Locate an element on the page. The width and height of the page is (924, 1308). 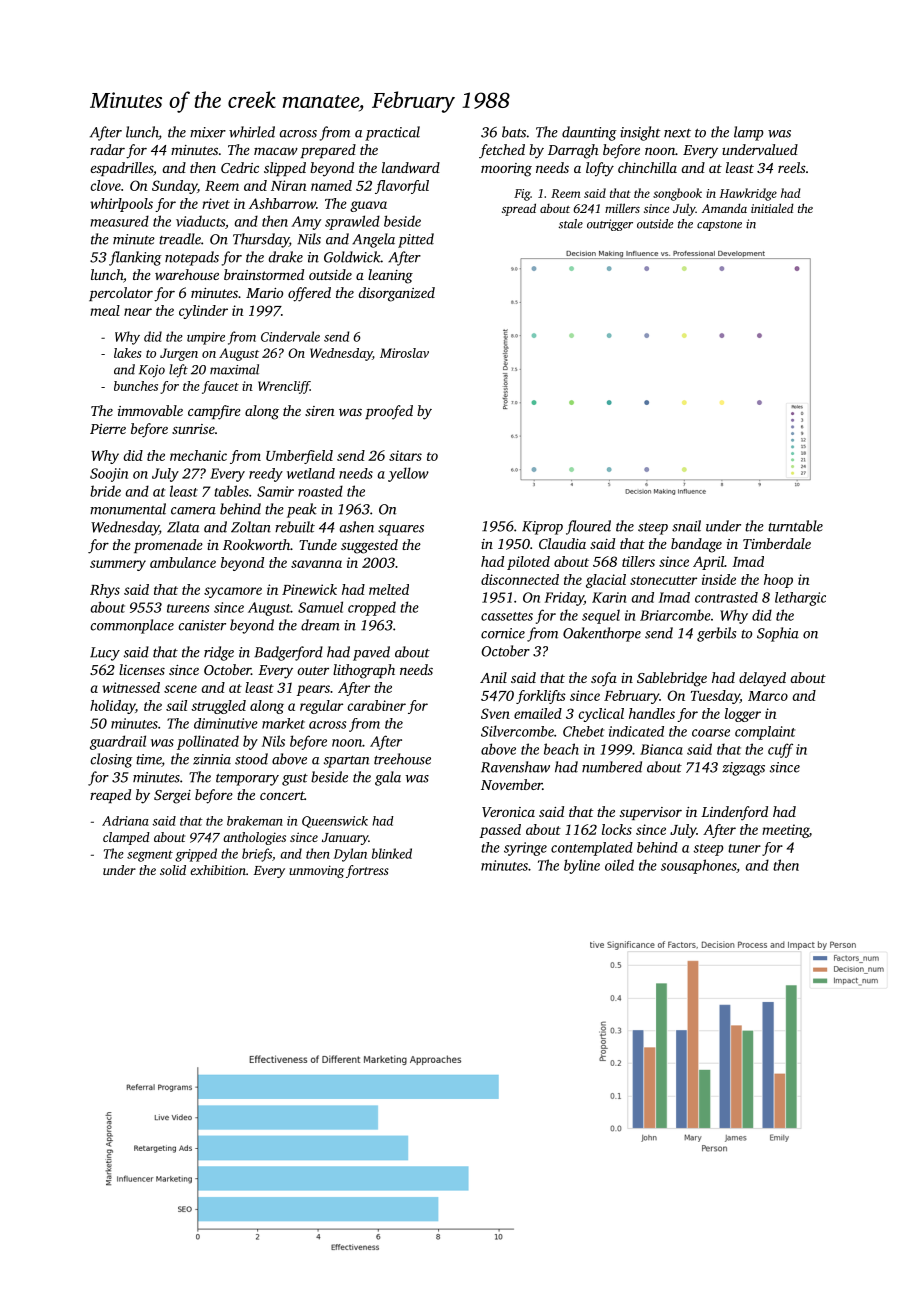
sofa is located at coordinates (604, 679).
